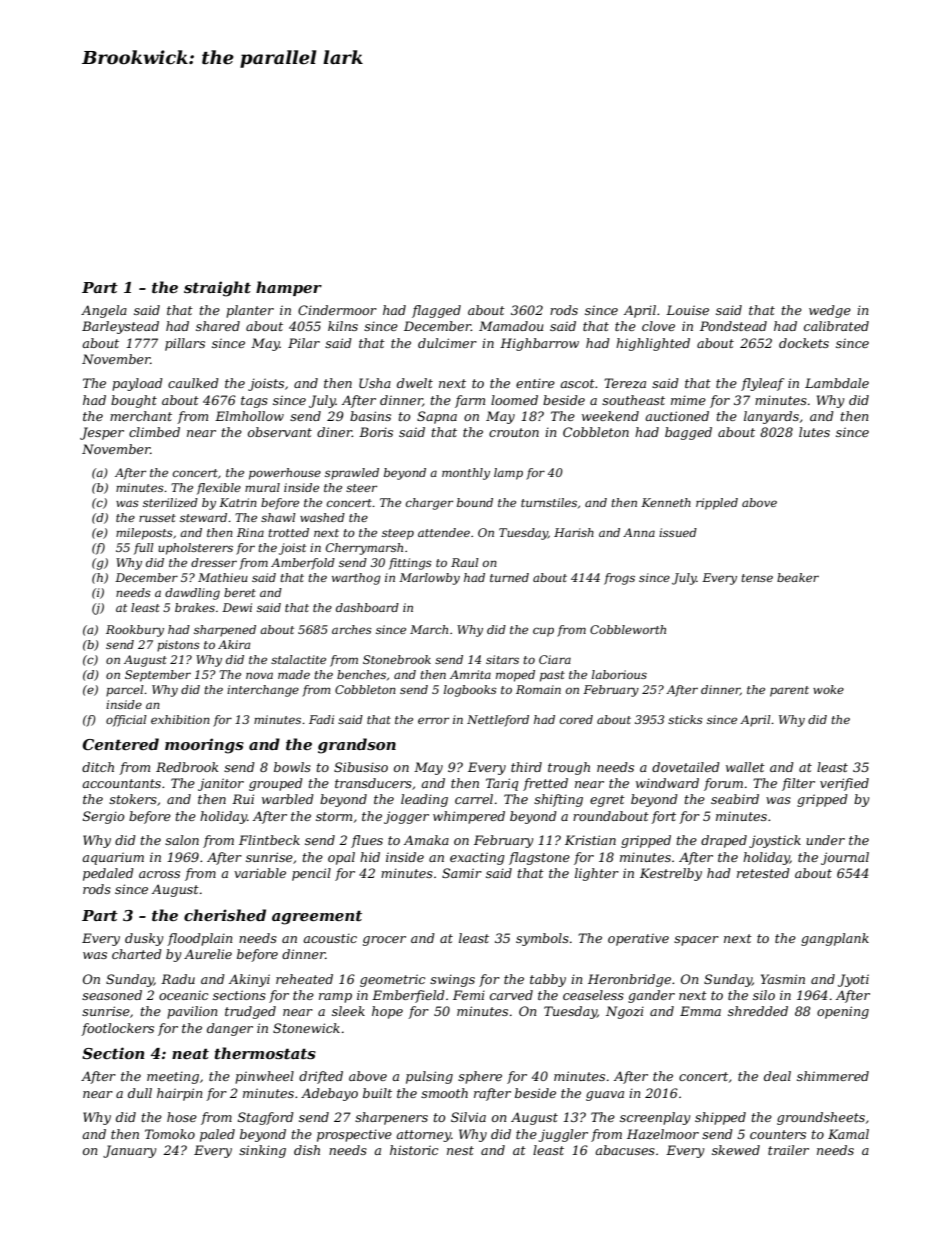 Image resolution: width=952 pixels, height=1233 pixels. I want to click on variable, so click(260, 873).
